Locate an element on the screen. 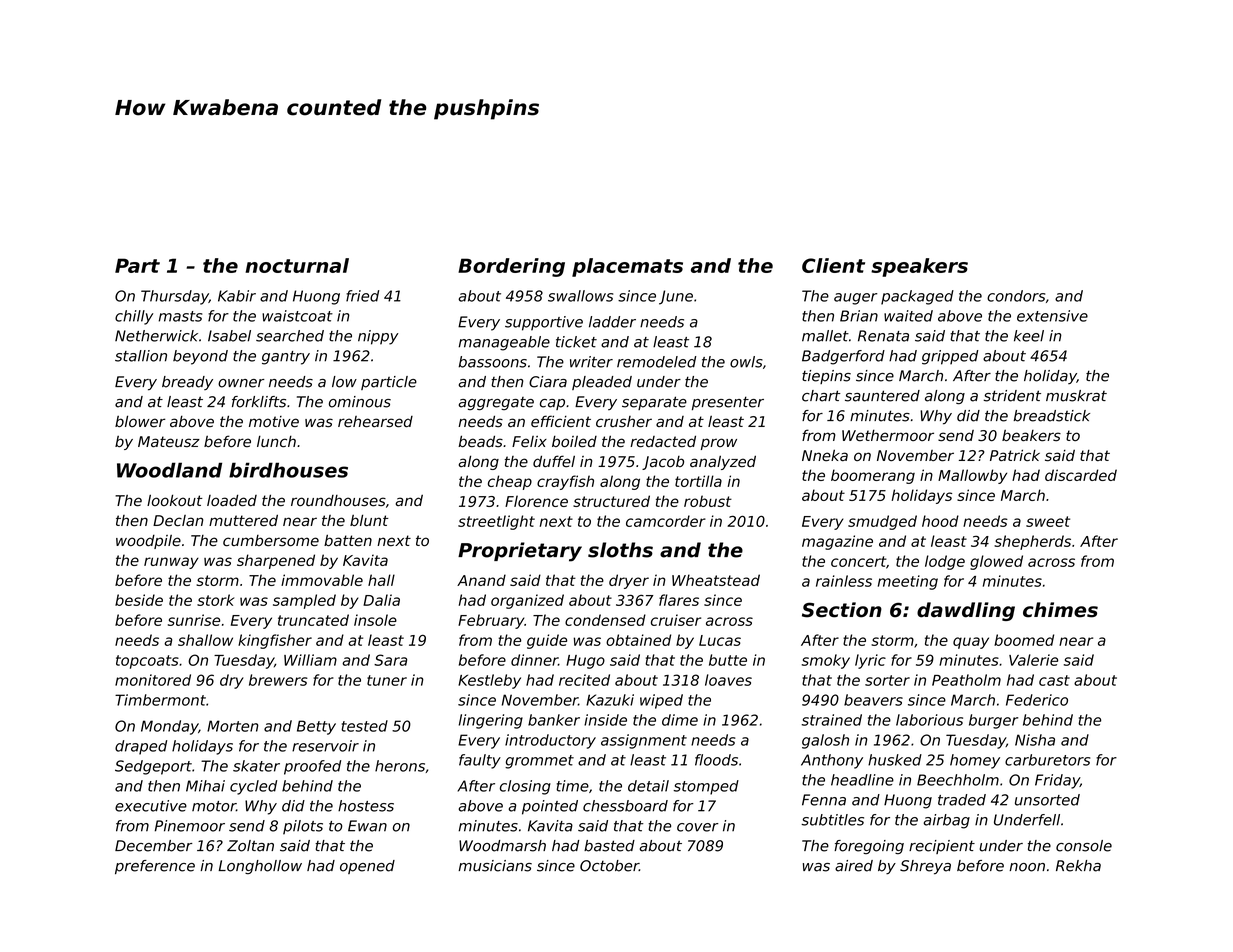 The width and height of the screenshot is (1233, 952). preference is located at coordinates (155, 867).
